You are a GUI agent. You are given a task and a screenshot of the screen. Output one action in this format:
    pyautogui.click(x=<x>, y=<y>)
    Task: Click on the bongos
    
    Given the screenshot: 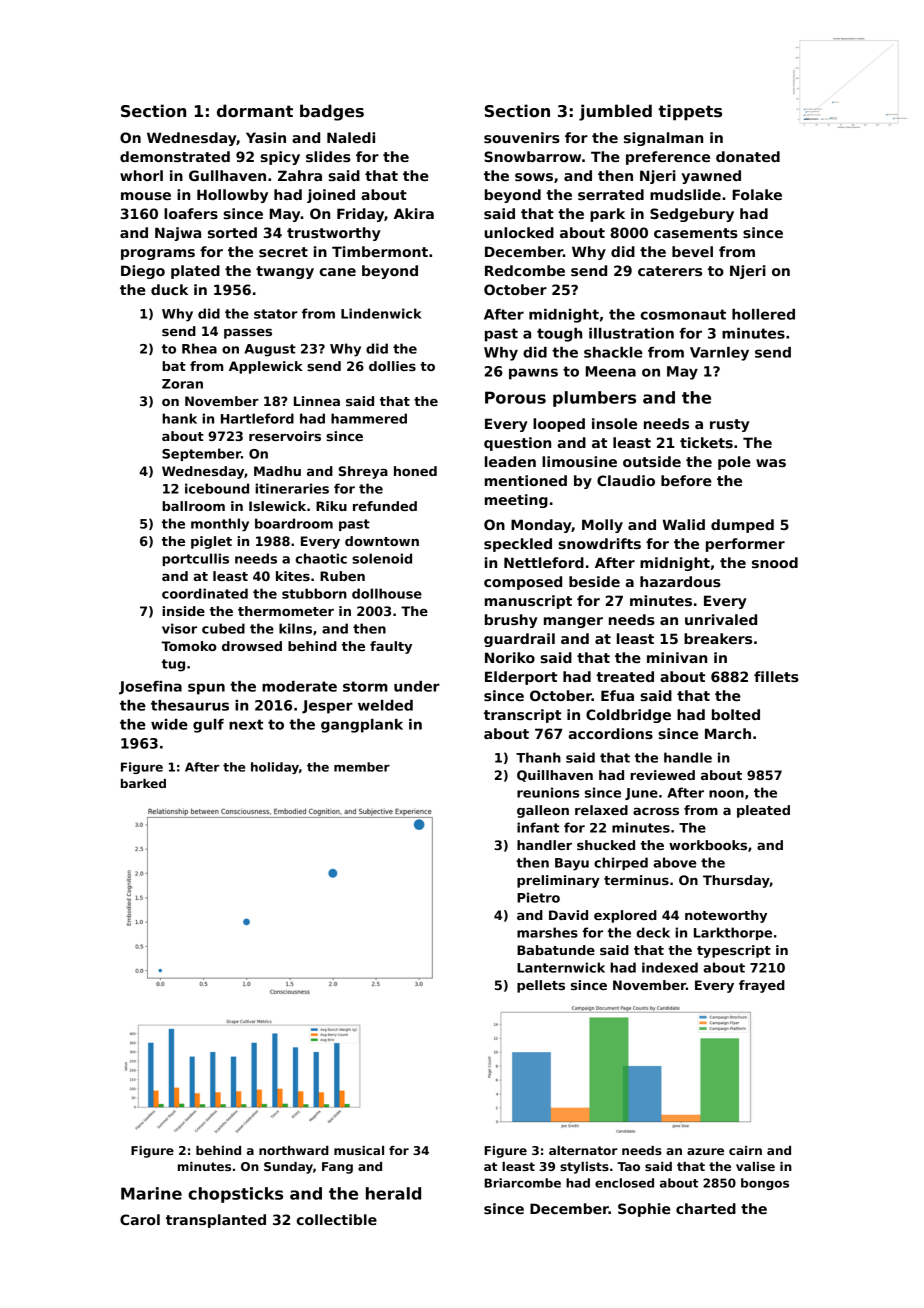 What is the action you would take?
    pyautogui.click(x=765, y=1184)
